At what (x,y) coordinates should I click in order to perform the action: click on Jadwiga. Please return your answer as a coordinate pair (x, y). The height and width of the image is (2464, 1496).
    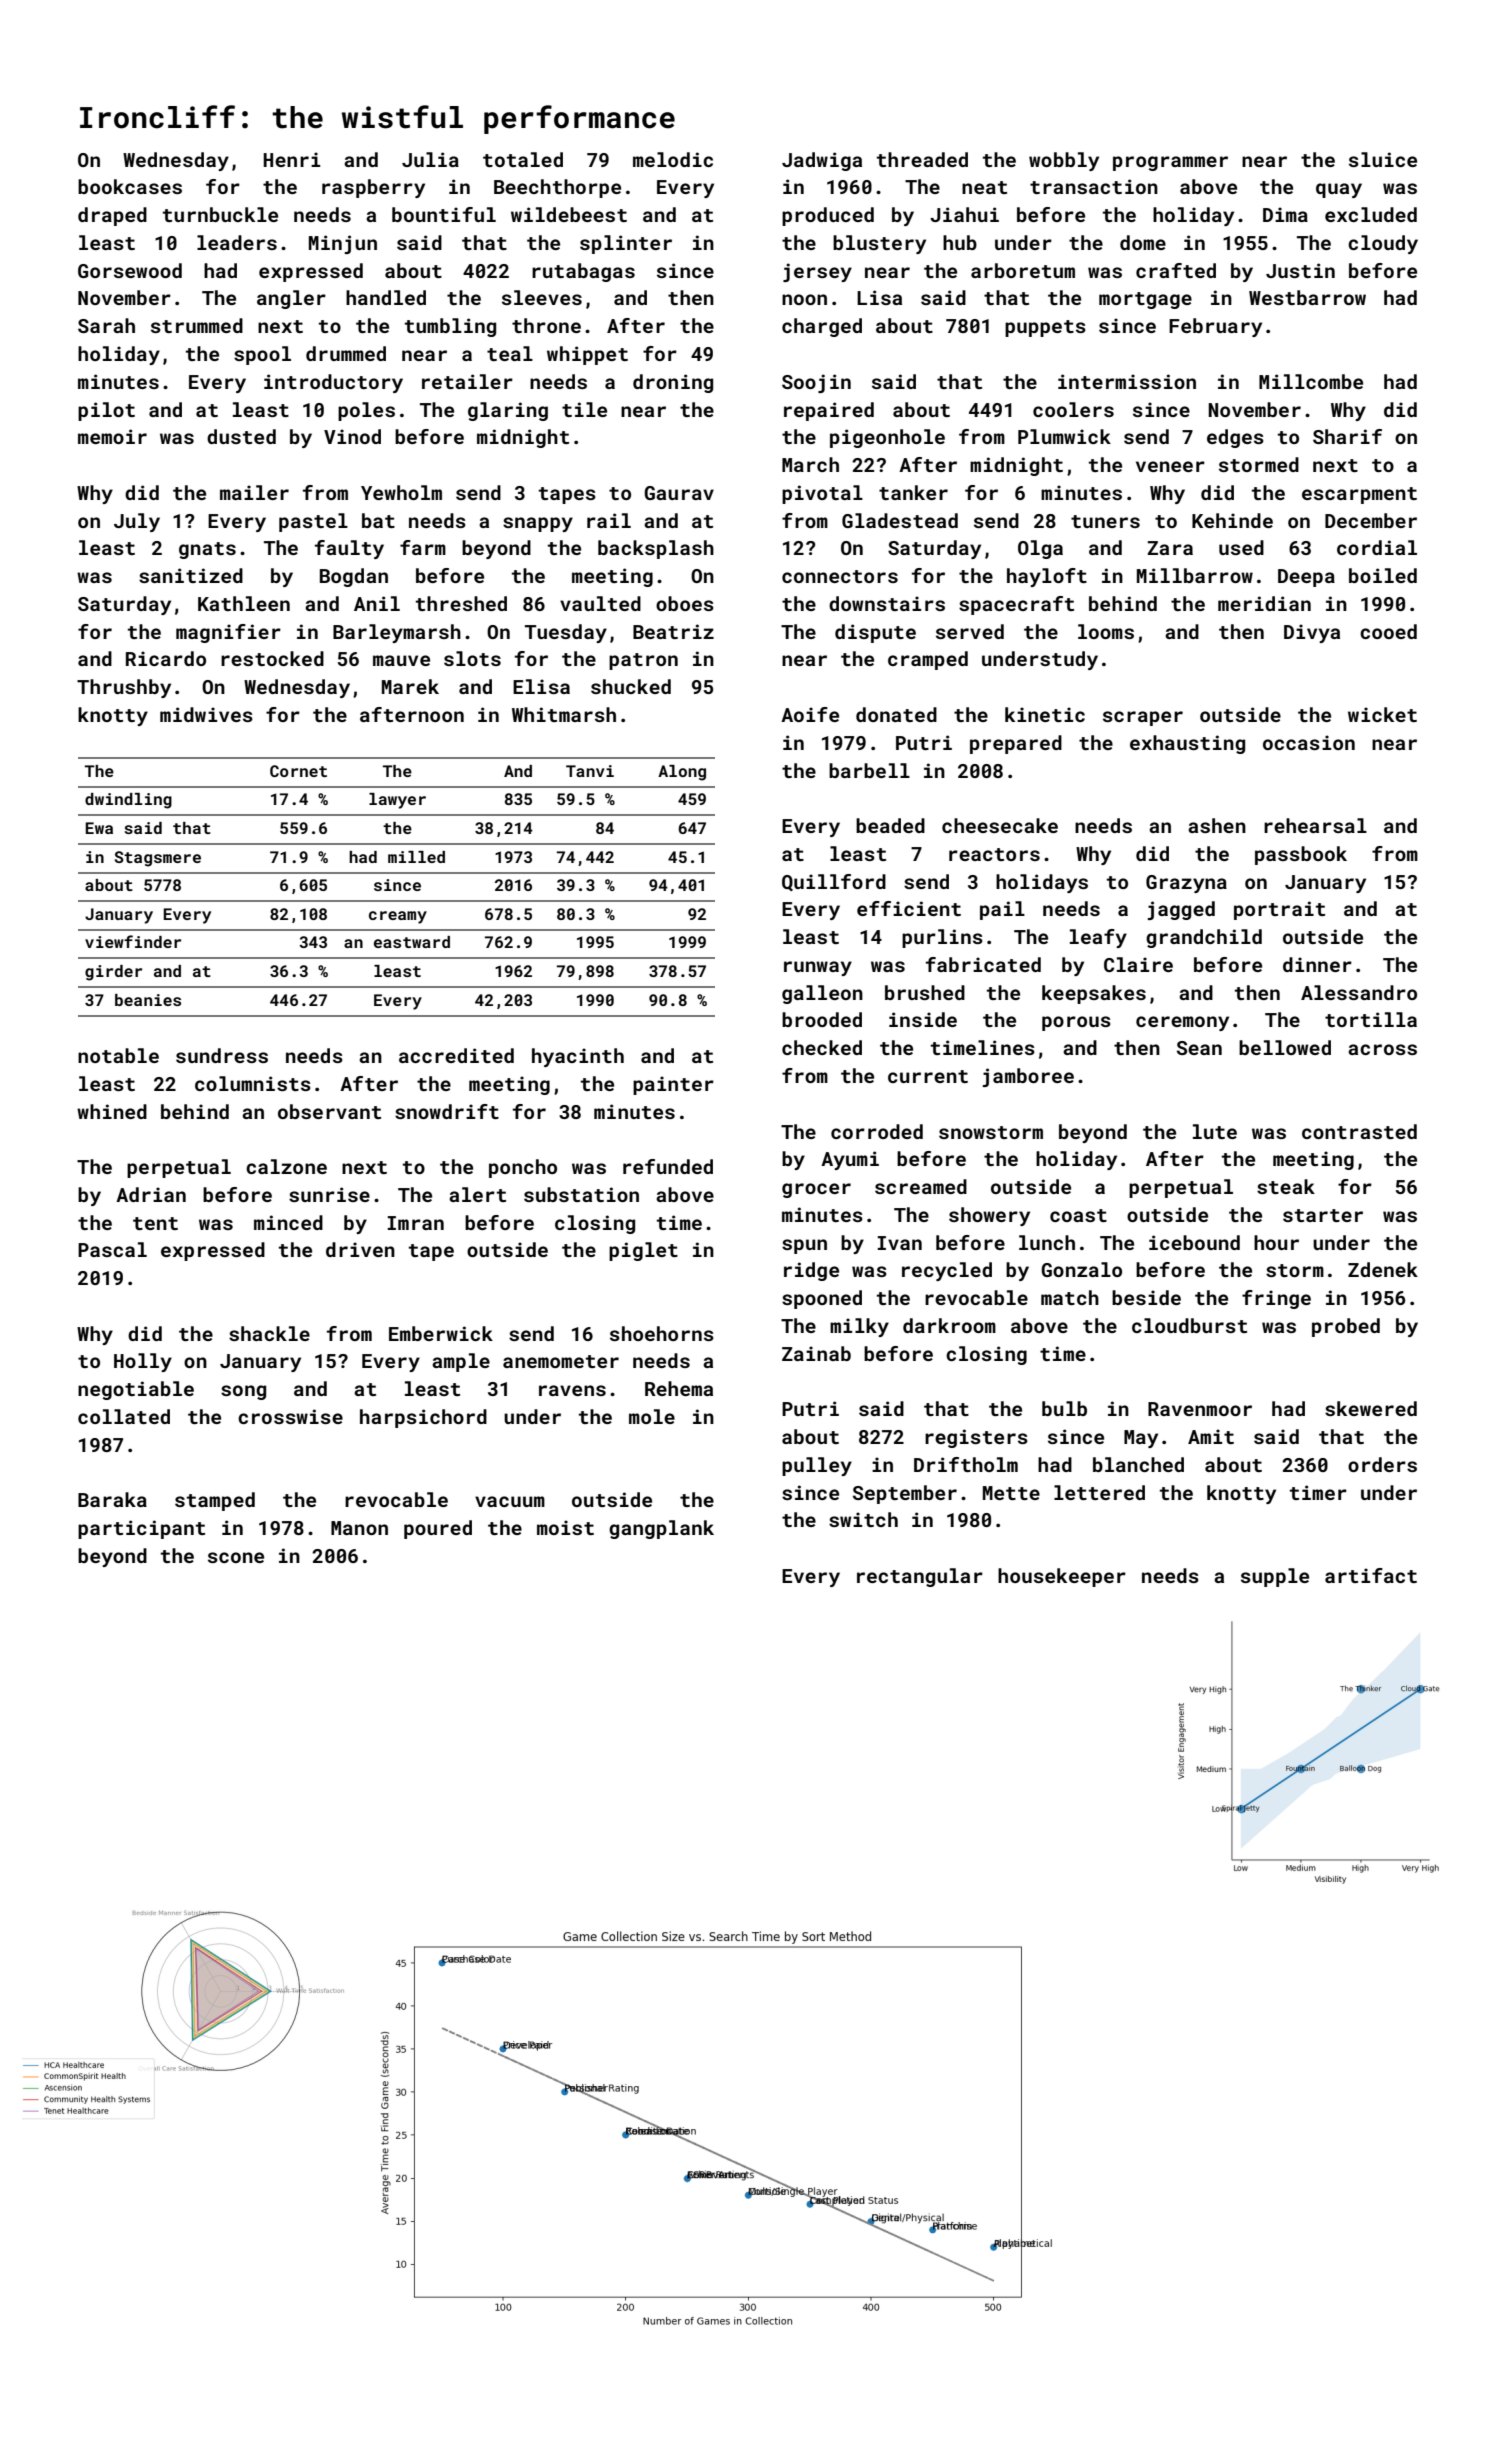
    Looking at the image, I should click on (822, 161).
